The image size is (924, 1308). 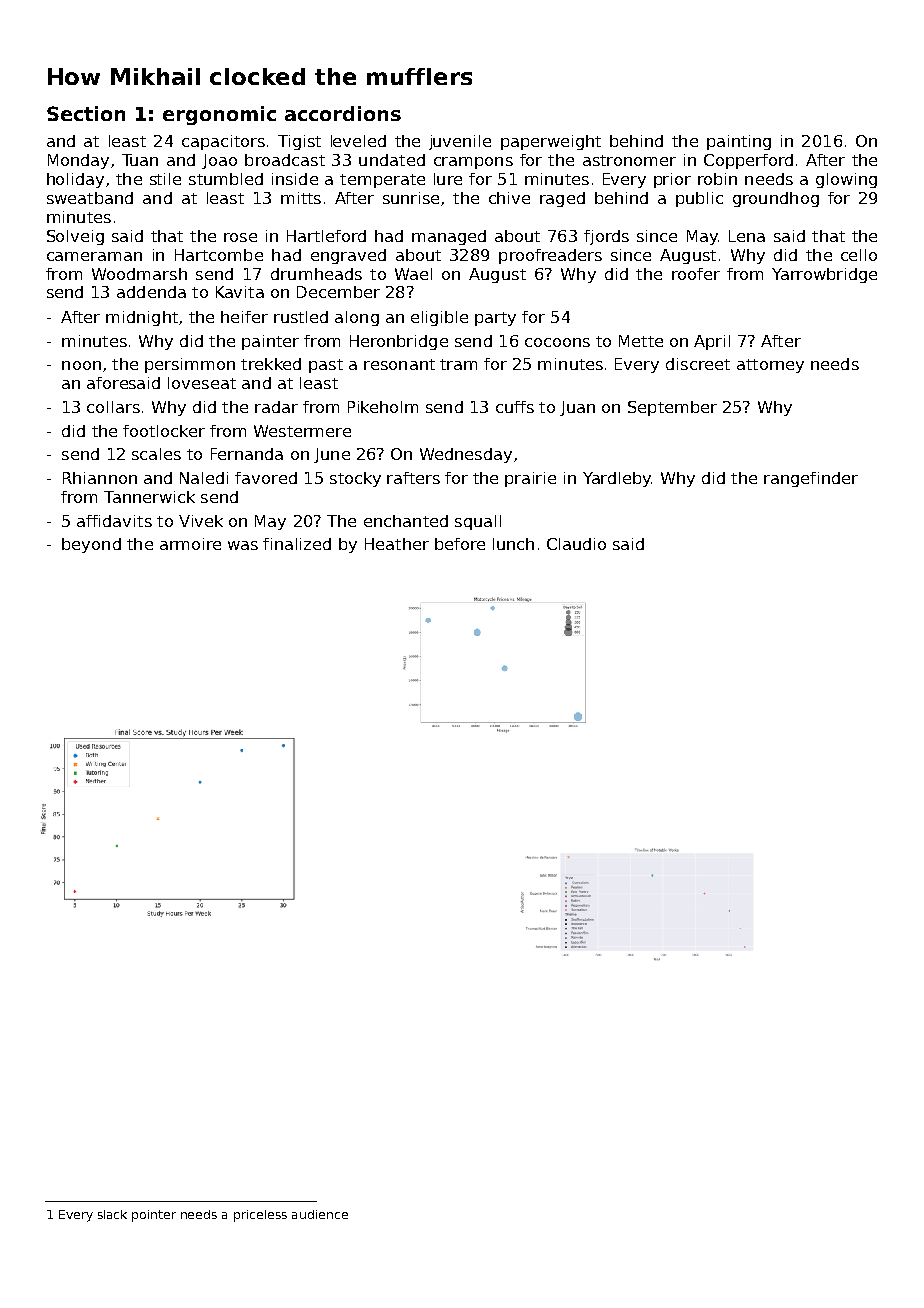 I want to click on before, so click(x=460, y=544).
